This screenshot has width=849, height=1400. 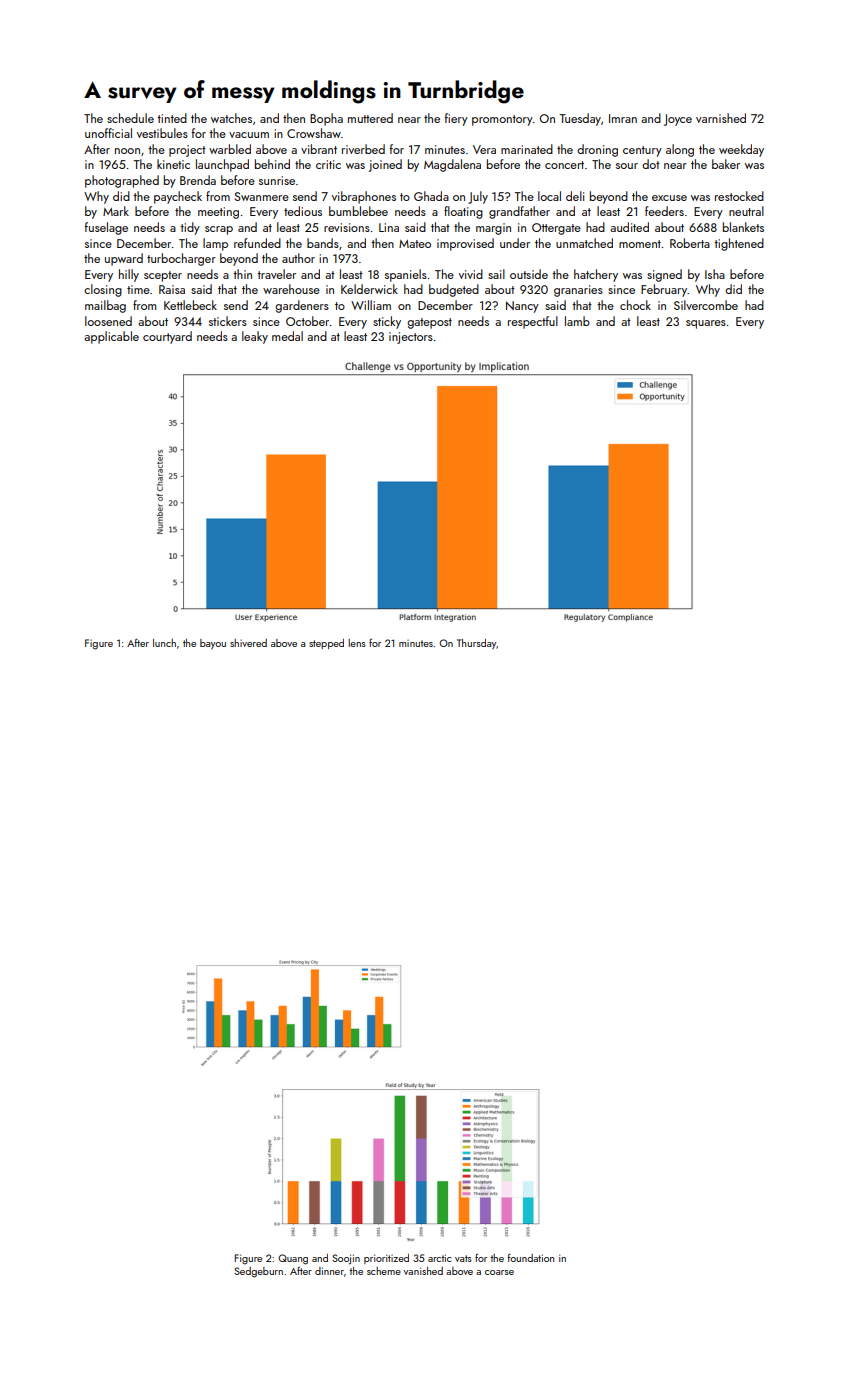 I want to click on lens, so click(x=357, y=643).
